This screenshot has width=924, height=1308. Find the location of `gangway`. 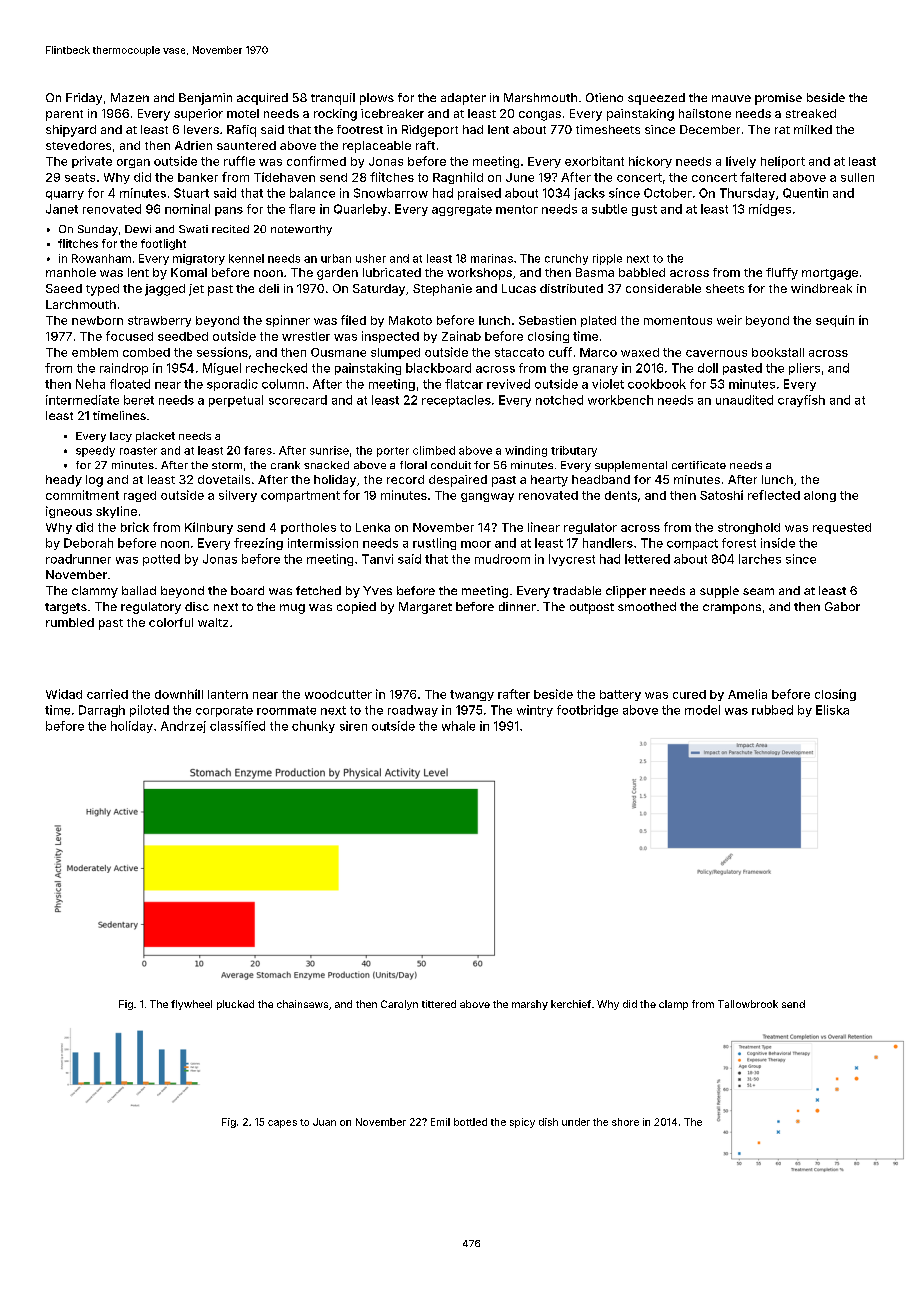

gangway is located at coordinates (487, 497).
